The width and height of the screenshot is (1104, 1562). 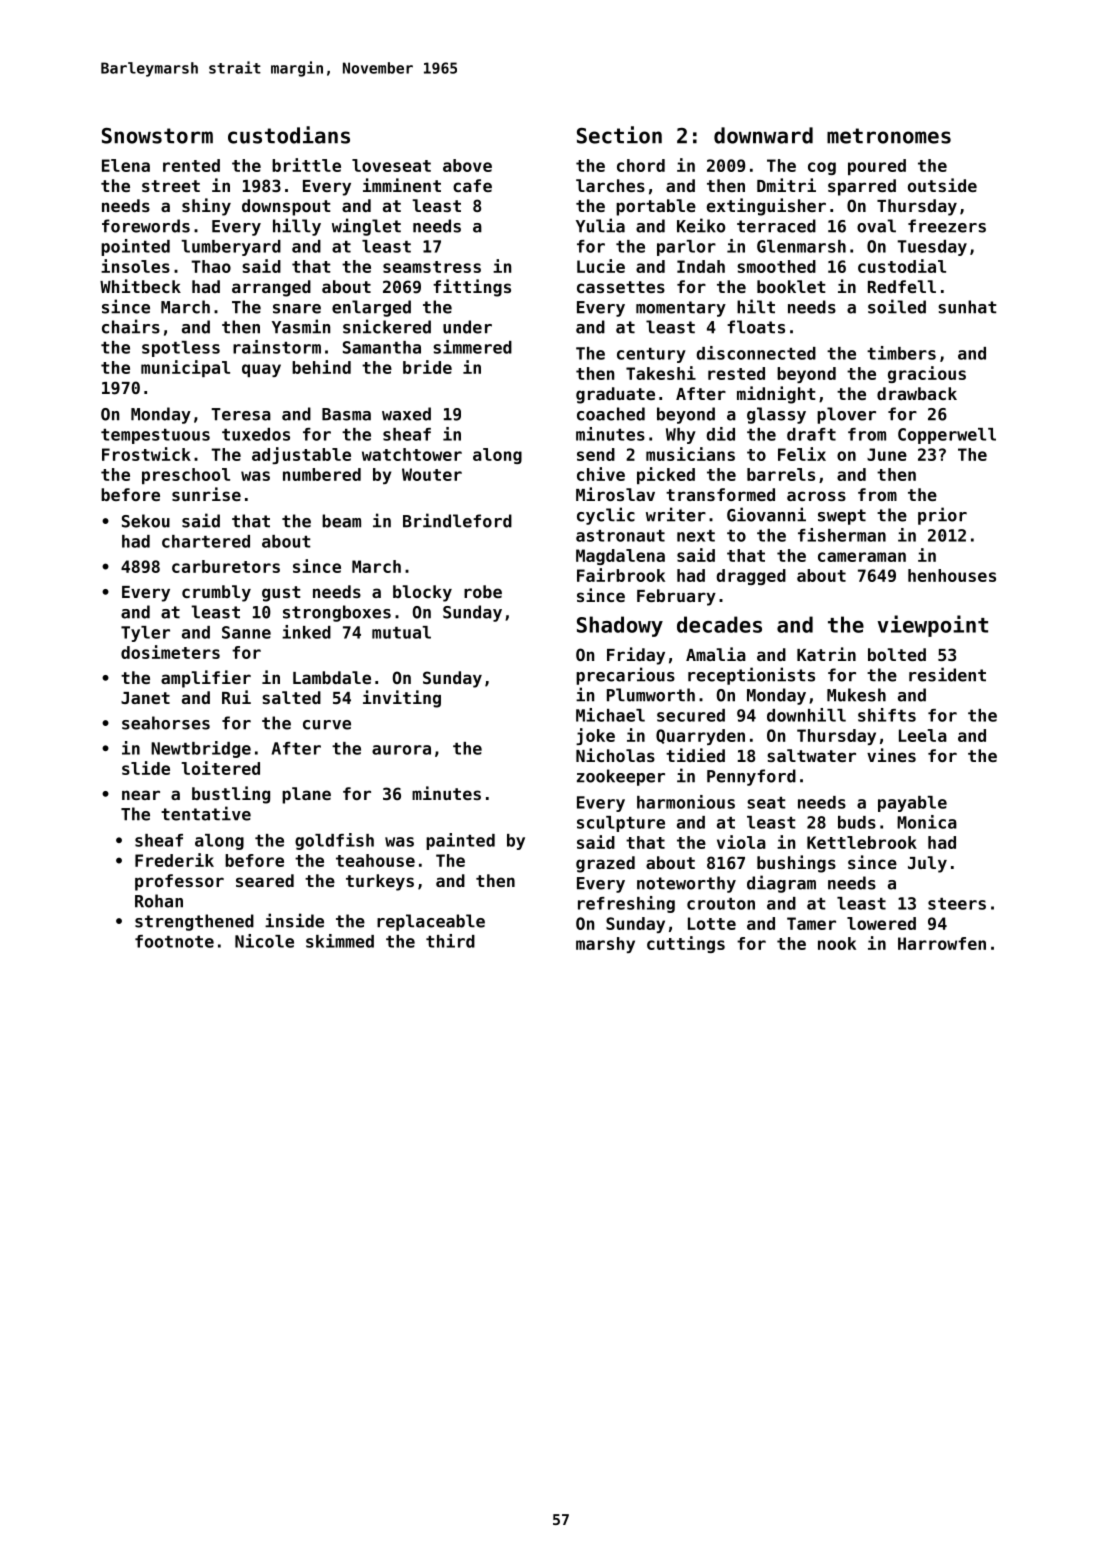 I want to click on Friday, so click(x=636, y=656).
